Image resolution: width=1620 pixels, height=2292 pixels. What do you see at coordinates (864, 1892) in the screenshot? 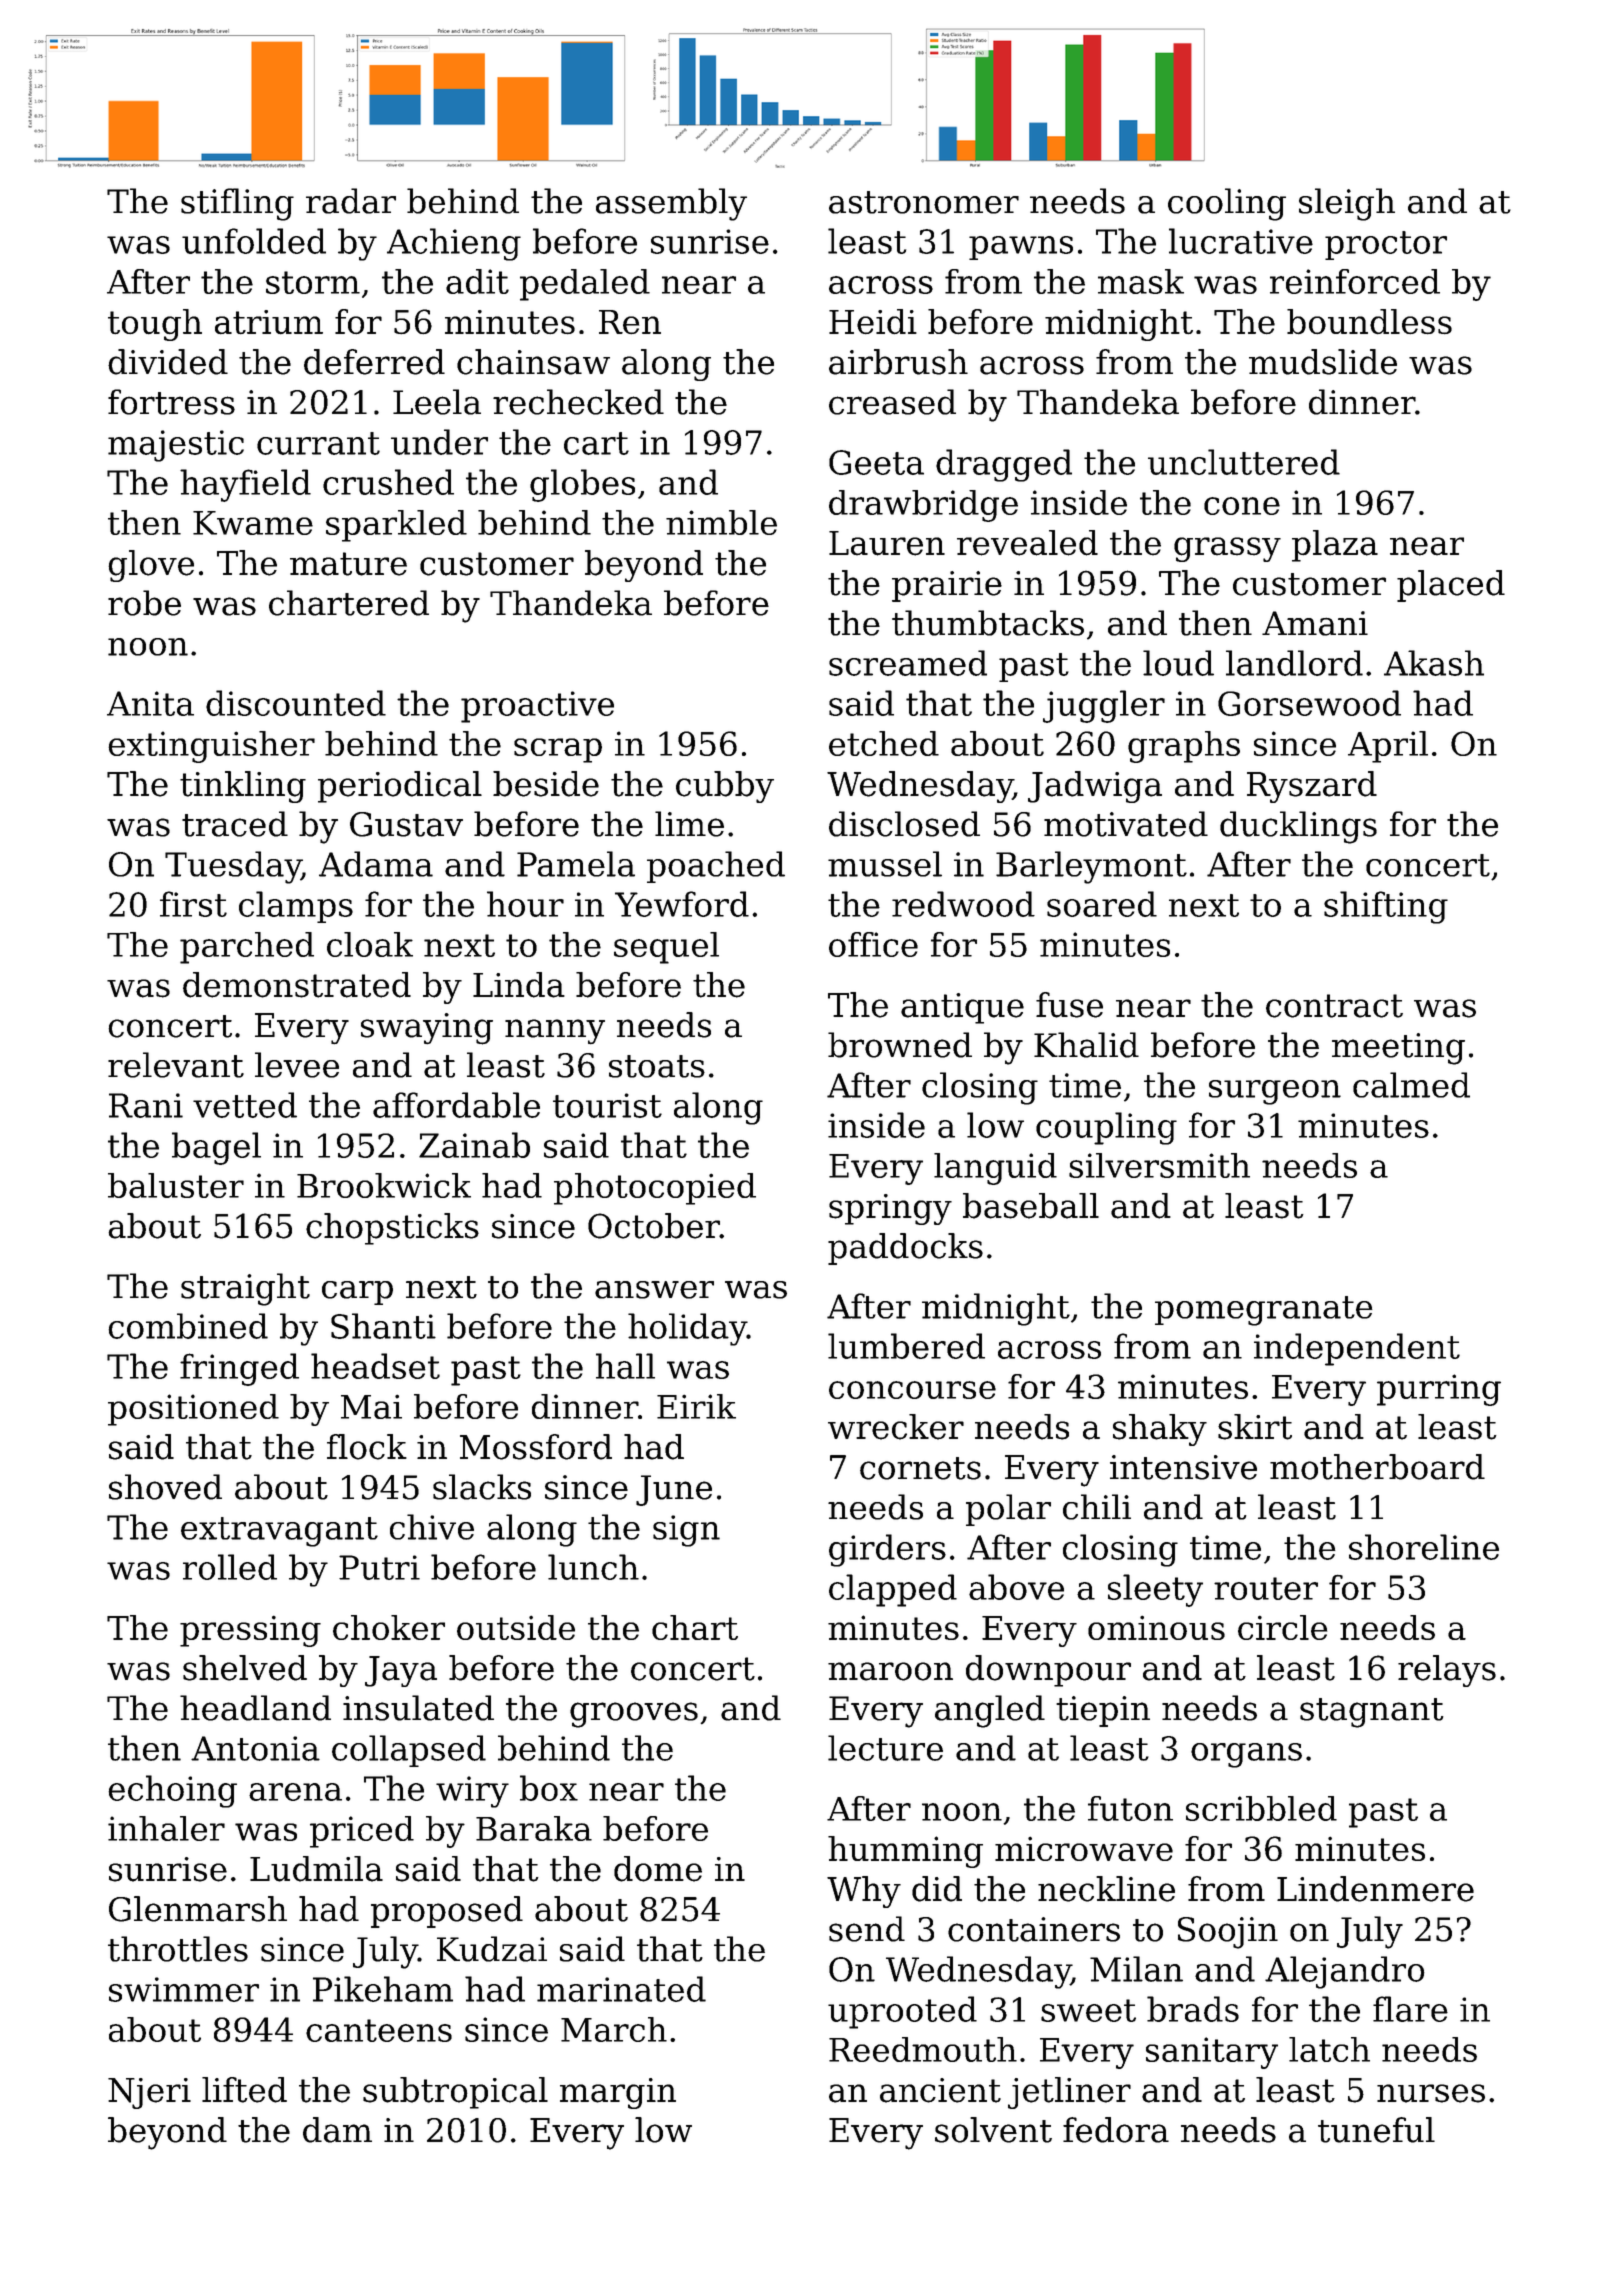
I see `Why` at bounding box center [864, 1892].
